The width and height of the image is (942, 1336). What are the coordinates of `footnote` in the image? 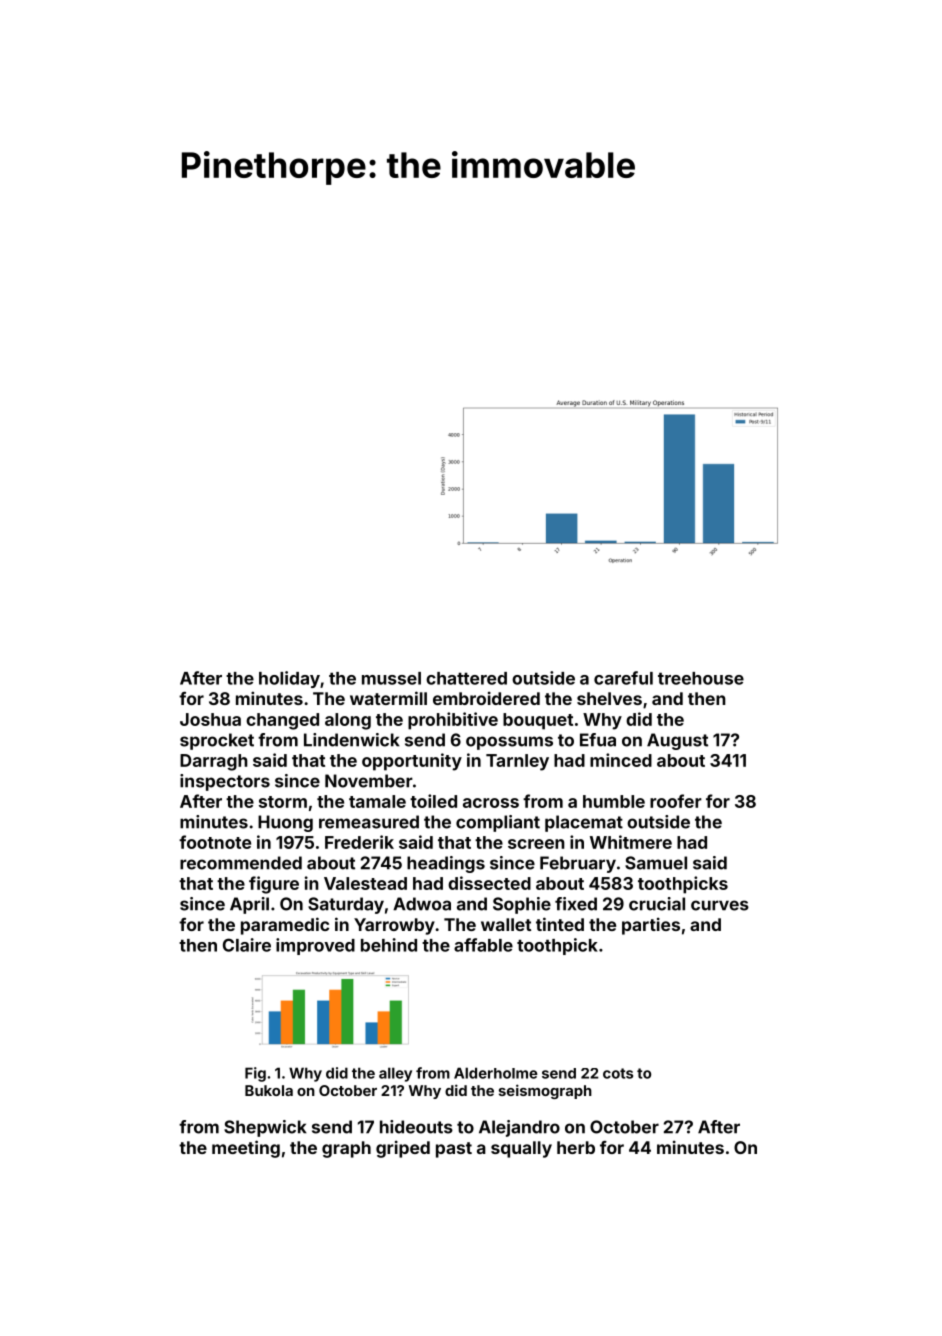 It's located at (215, 842).
